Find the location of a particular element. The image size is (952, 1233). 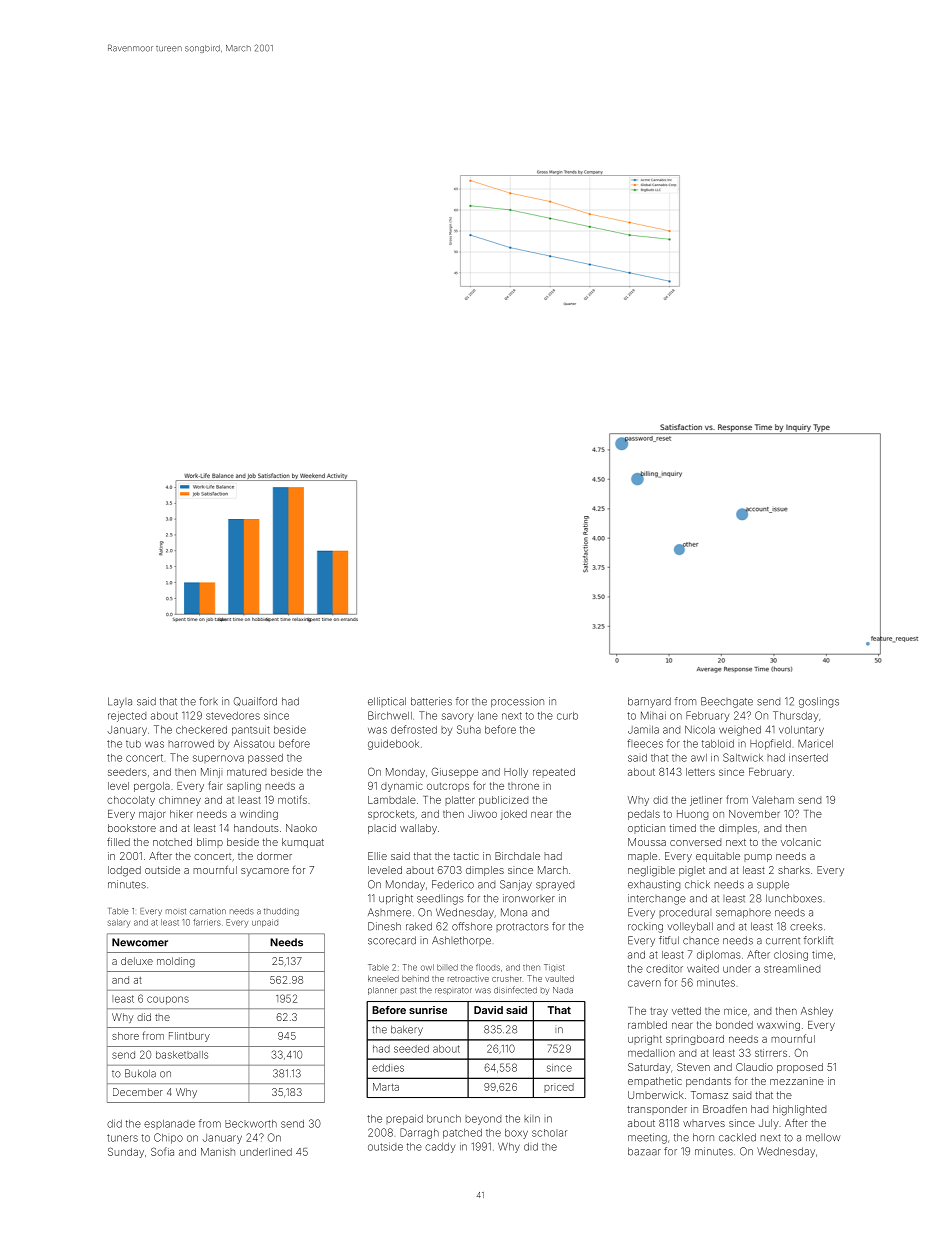

repeated is located at coordinates (554, 773).
